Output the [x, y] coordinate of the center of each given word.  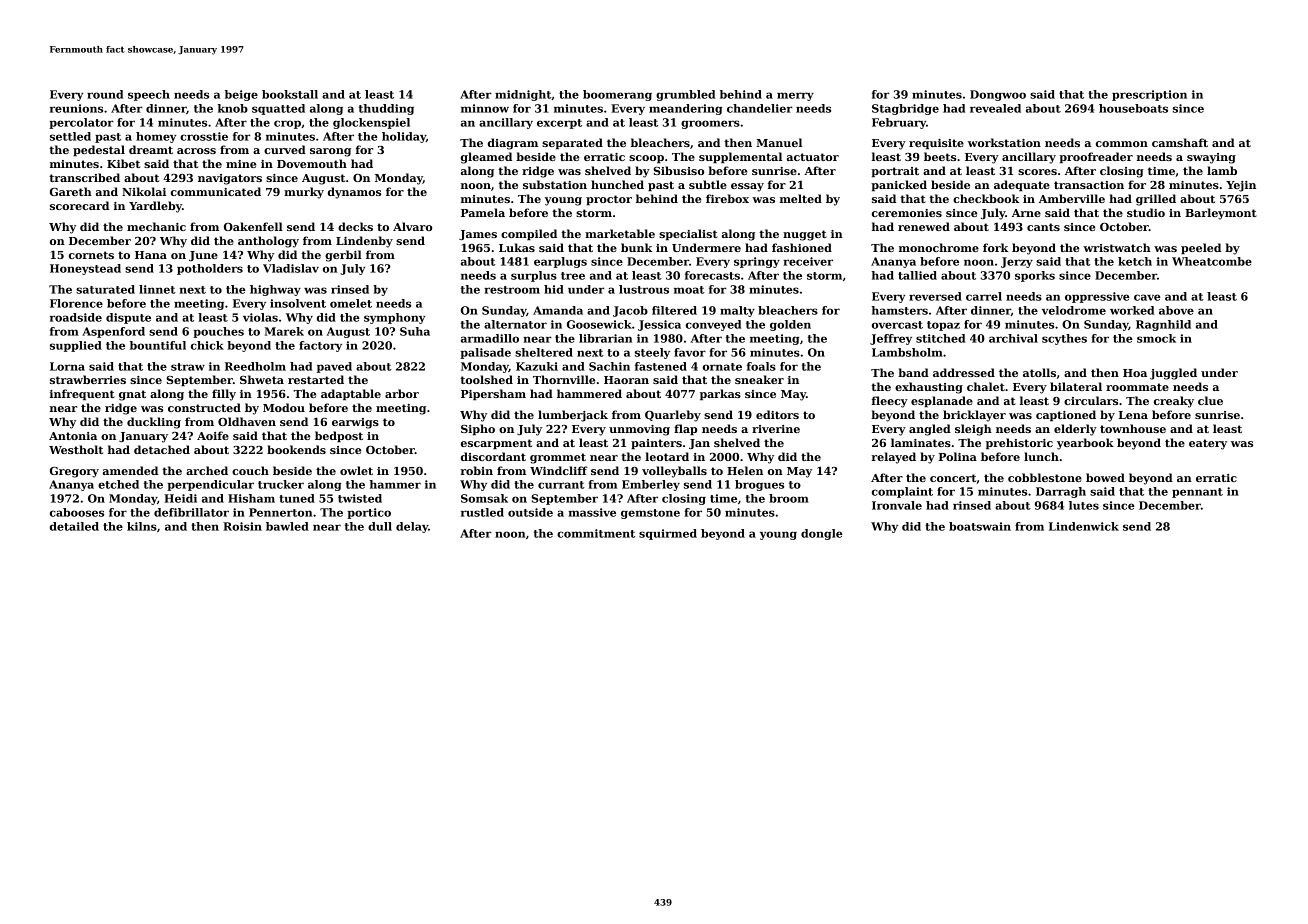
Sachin [609, 366]
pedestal [99, 150]
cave [1147, 297]
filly [224, 395]
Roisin [242, 526]
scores [1037, 172]
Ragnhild [1163, 325]
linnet [157, 289]
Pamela [483, 212]
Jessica [659, 325]
